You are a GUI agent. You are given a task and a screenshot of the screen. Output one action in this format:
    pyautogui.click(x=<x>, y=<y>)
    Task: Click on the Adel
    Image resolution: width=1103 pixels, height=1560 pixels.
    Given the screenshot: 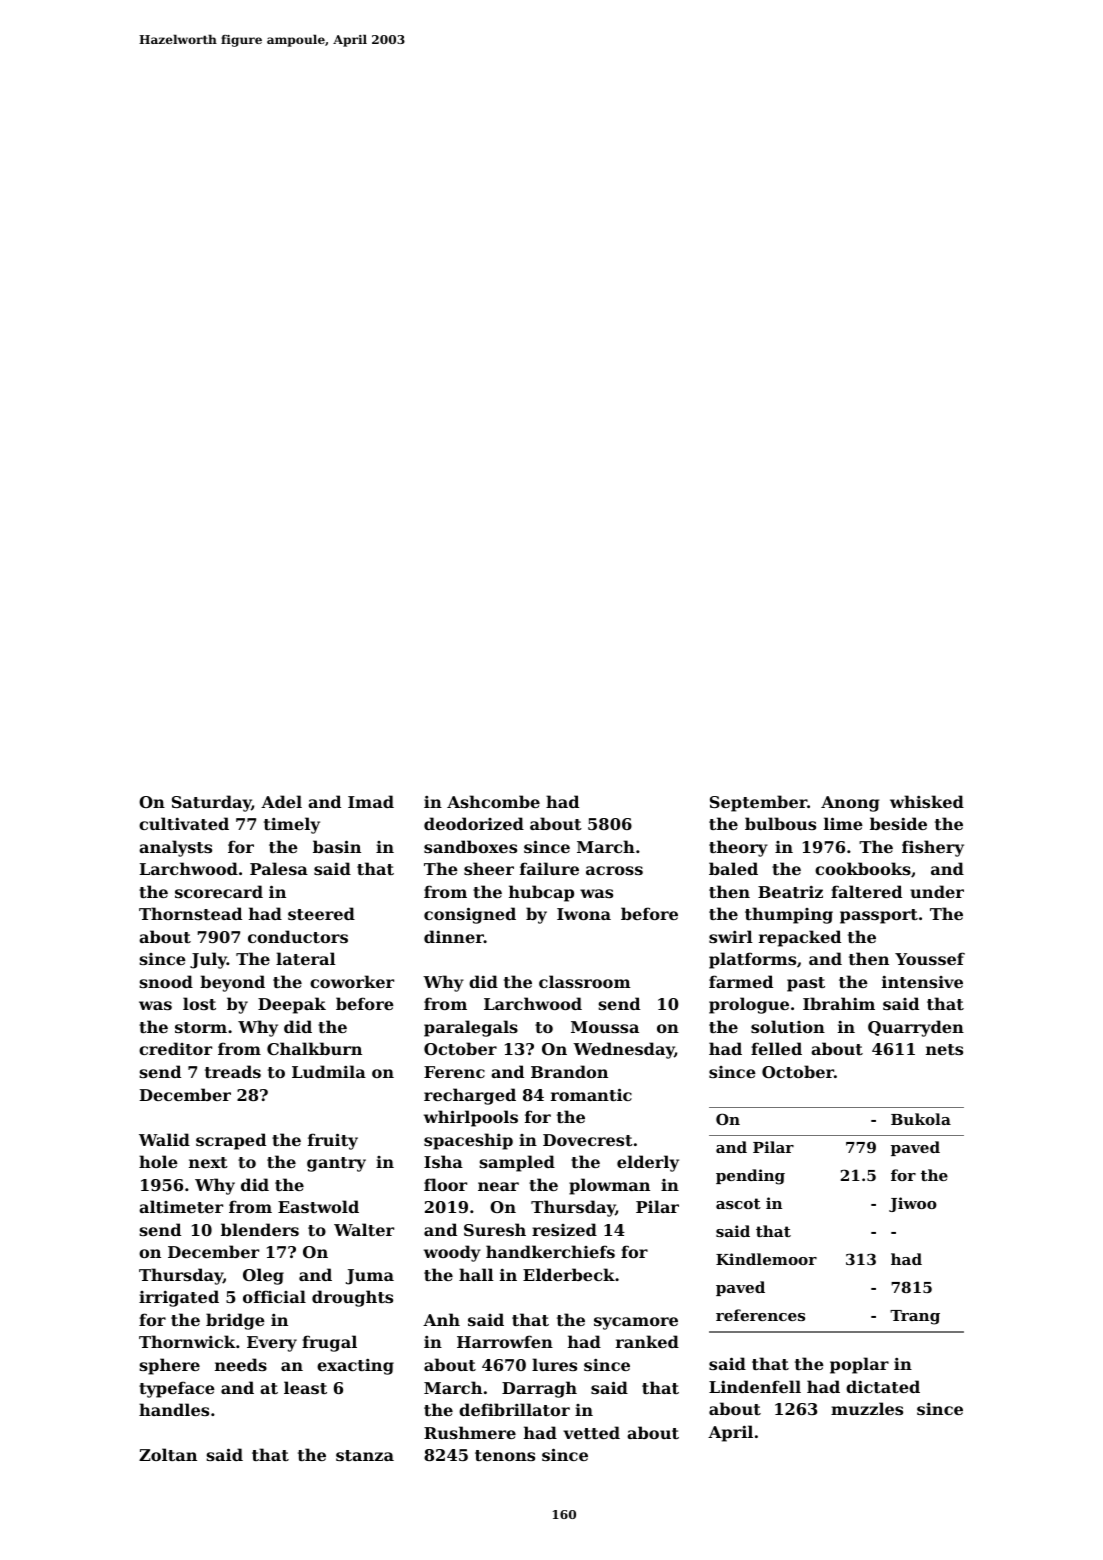 What is the action you would take?
    pyautogui.click(x=281, y=801)
